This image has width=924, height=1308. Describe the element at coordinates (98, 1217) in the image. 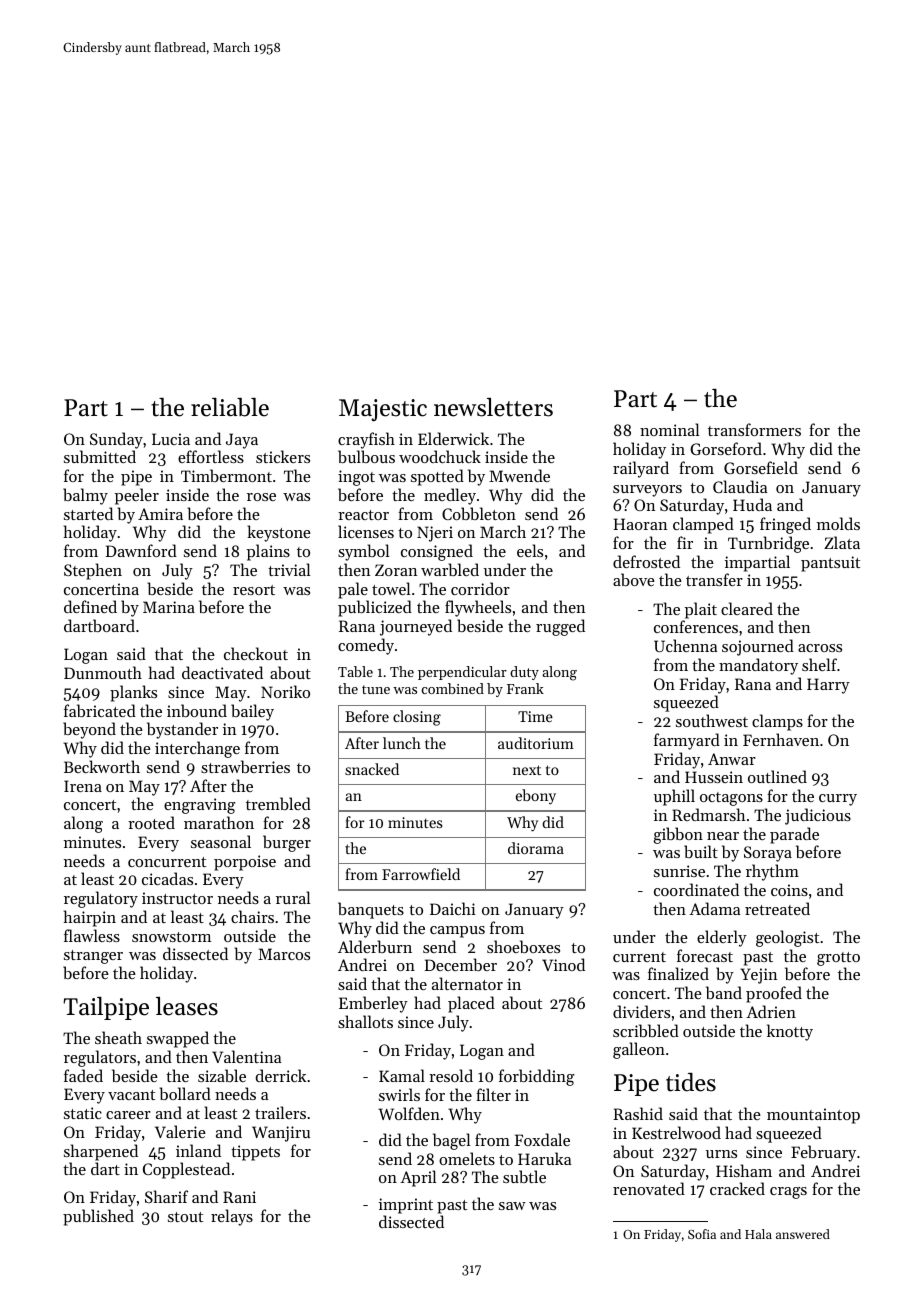

I see `published` at that location.
